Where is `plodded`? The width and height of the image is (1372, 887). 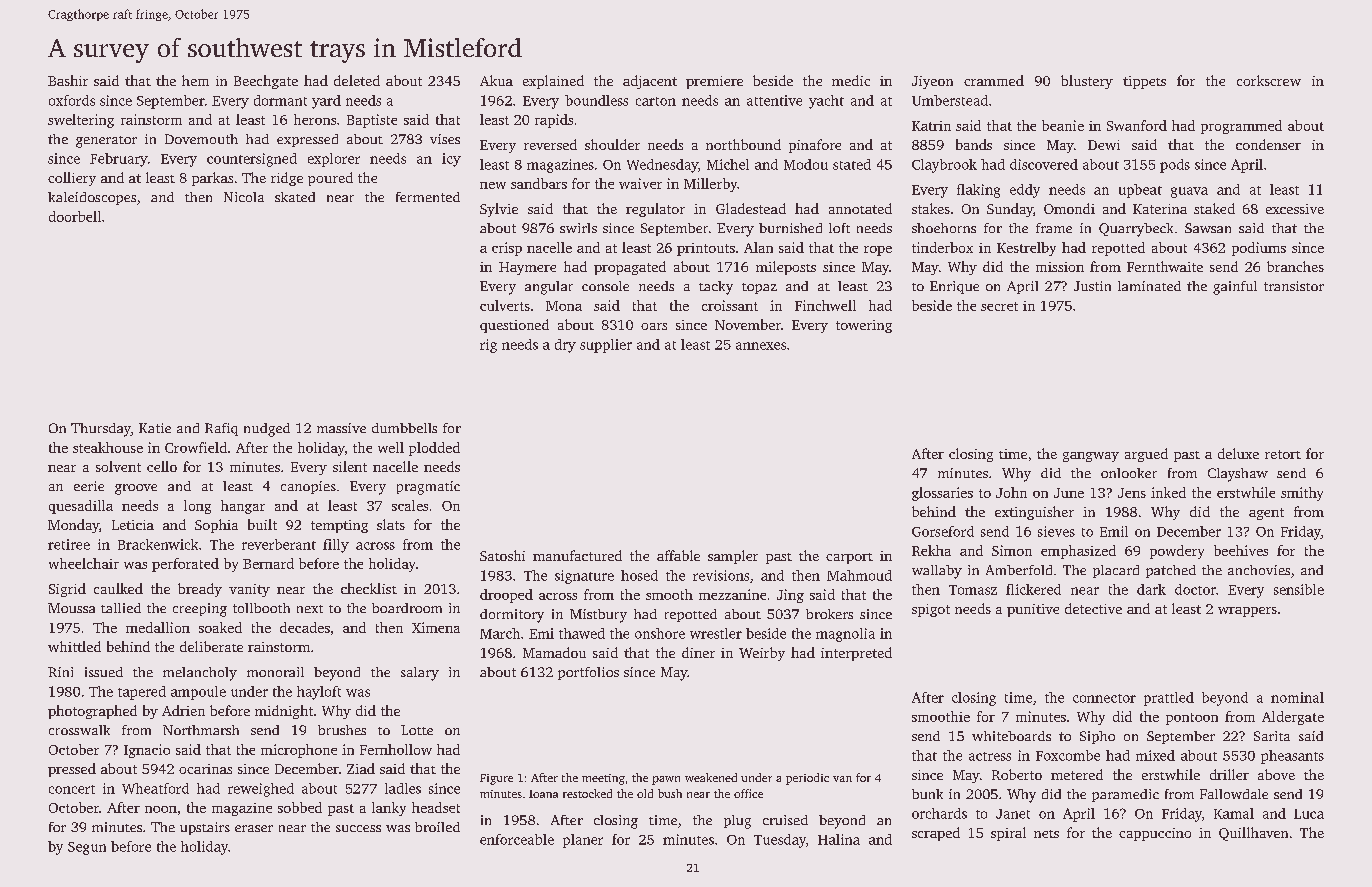 plodded is located at coordinates (434, 449).
